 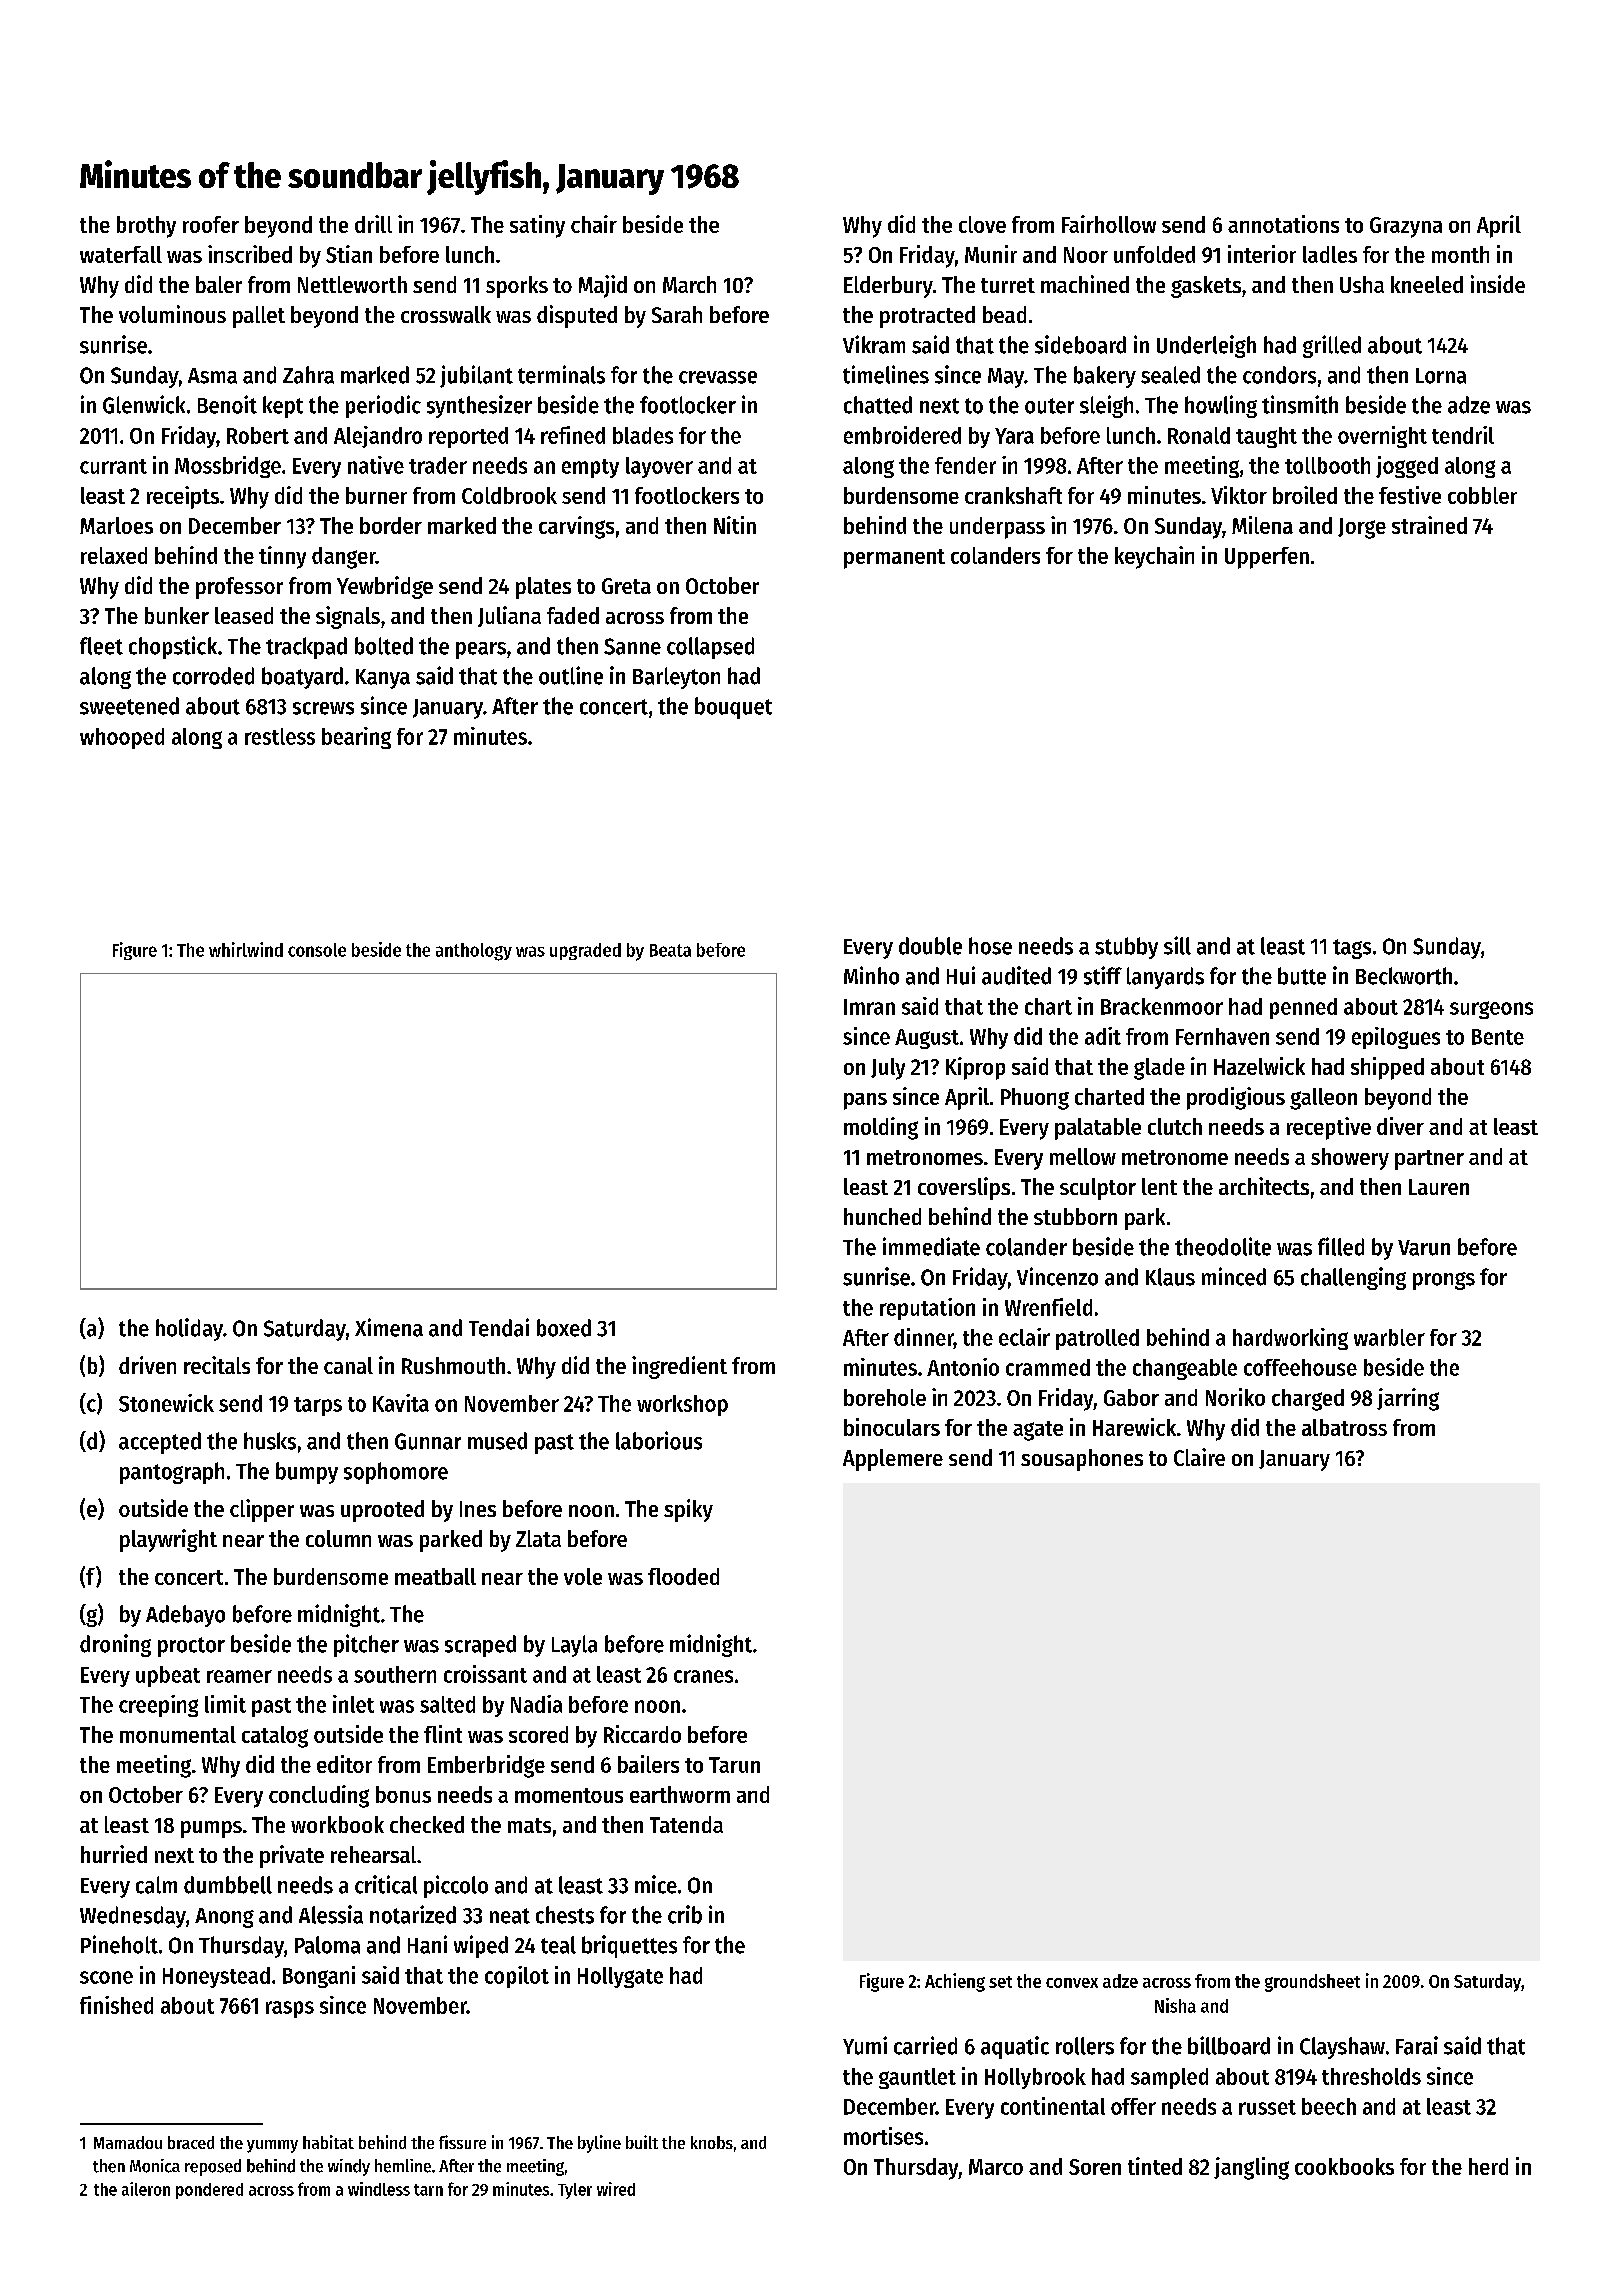 I want to click on sill, so click(x=1177, y=945).
